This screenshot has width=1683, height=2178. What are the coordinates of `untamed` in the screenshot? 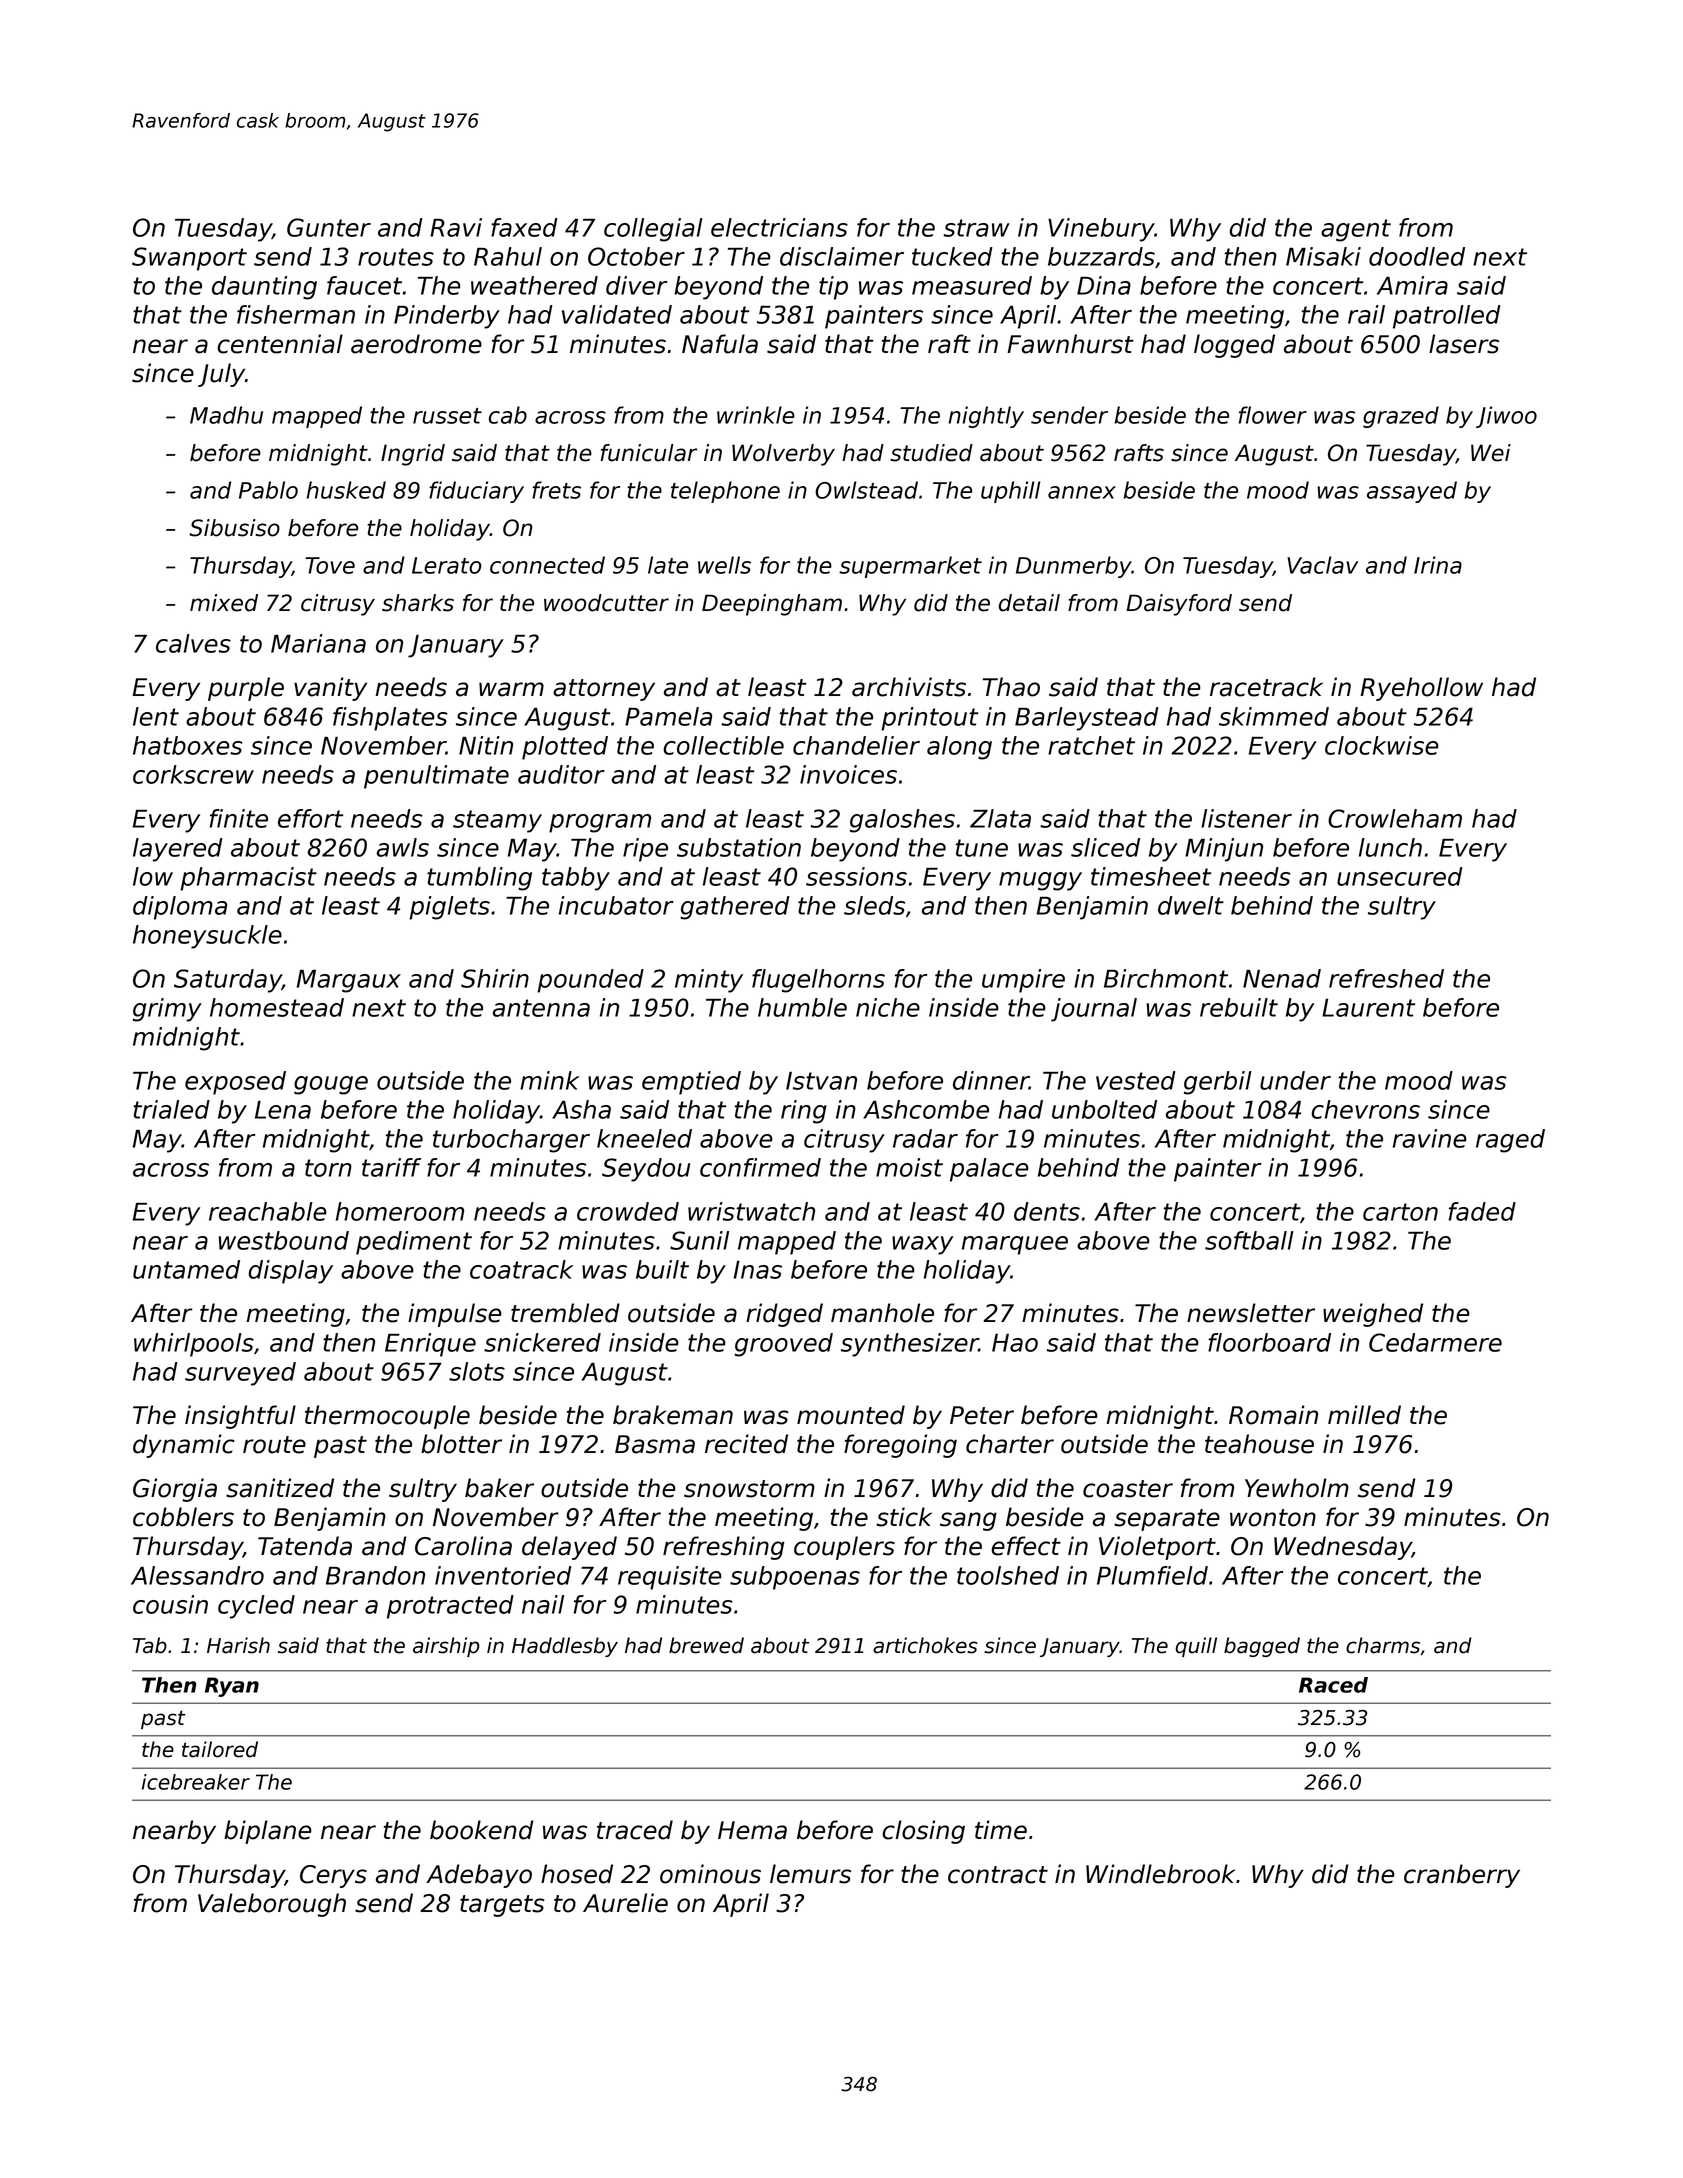 It's located at (186, 1269).
